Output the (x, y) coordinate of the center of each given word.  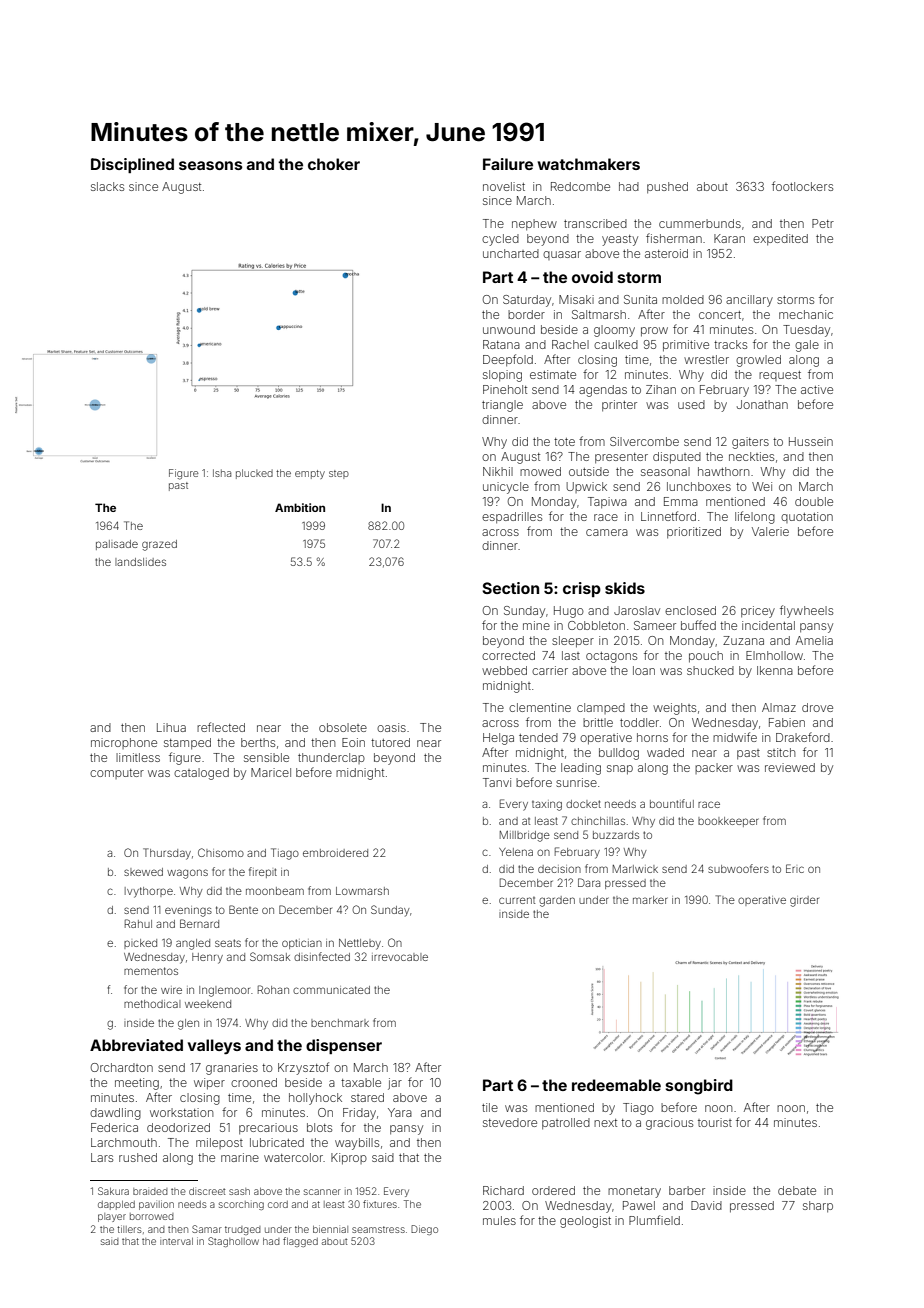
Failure (508, 164)
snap (620, 770)
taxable (361, 1082)
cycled (500, 240)
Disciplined (132, 165)
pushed (667, 188)
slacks (107, 186)
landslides (140, 562)
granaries (232, 1069)
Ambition (300, 507)
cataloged (201, 774)
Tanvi (497, 782)
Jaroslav (637, 610)
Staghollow (233, 1242)
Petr (823, 223)
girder (804, 901)
